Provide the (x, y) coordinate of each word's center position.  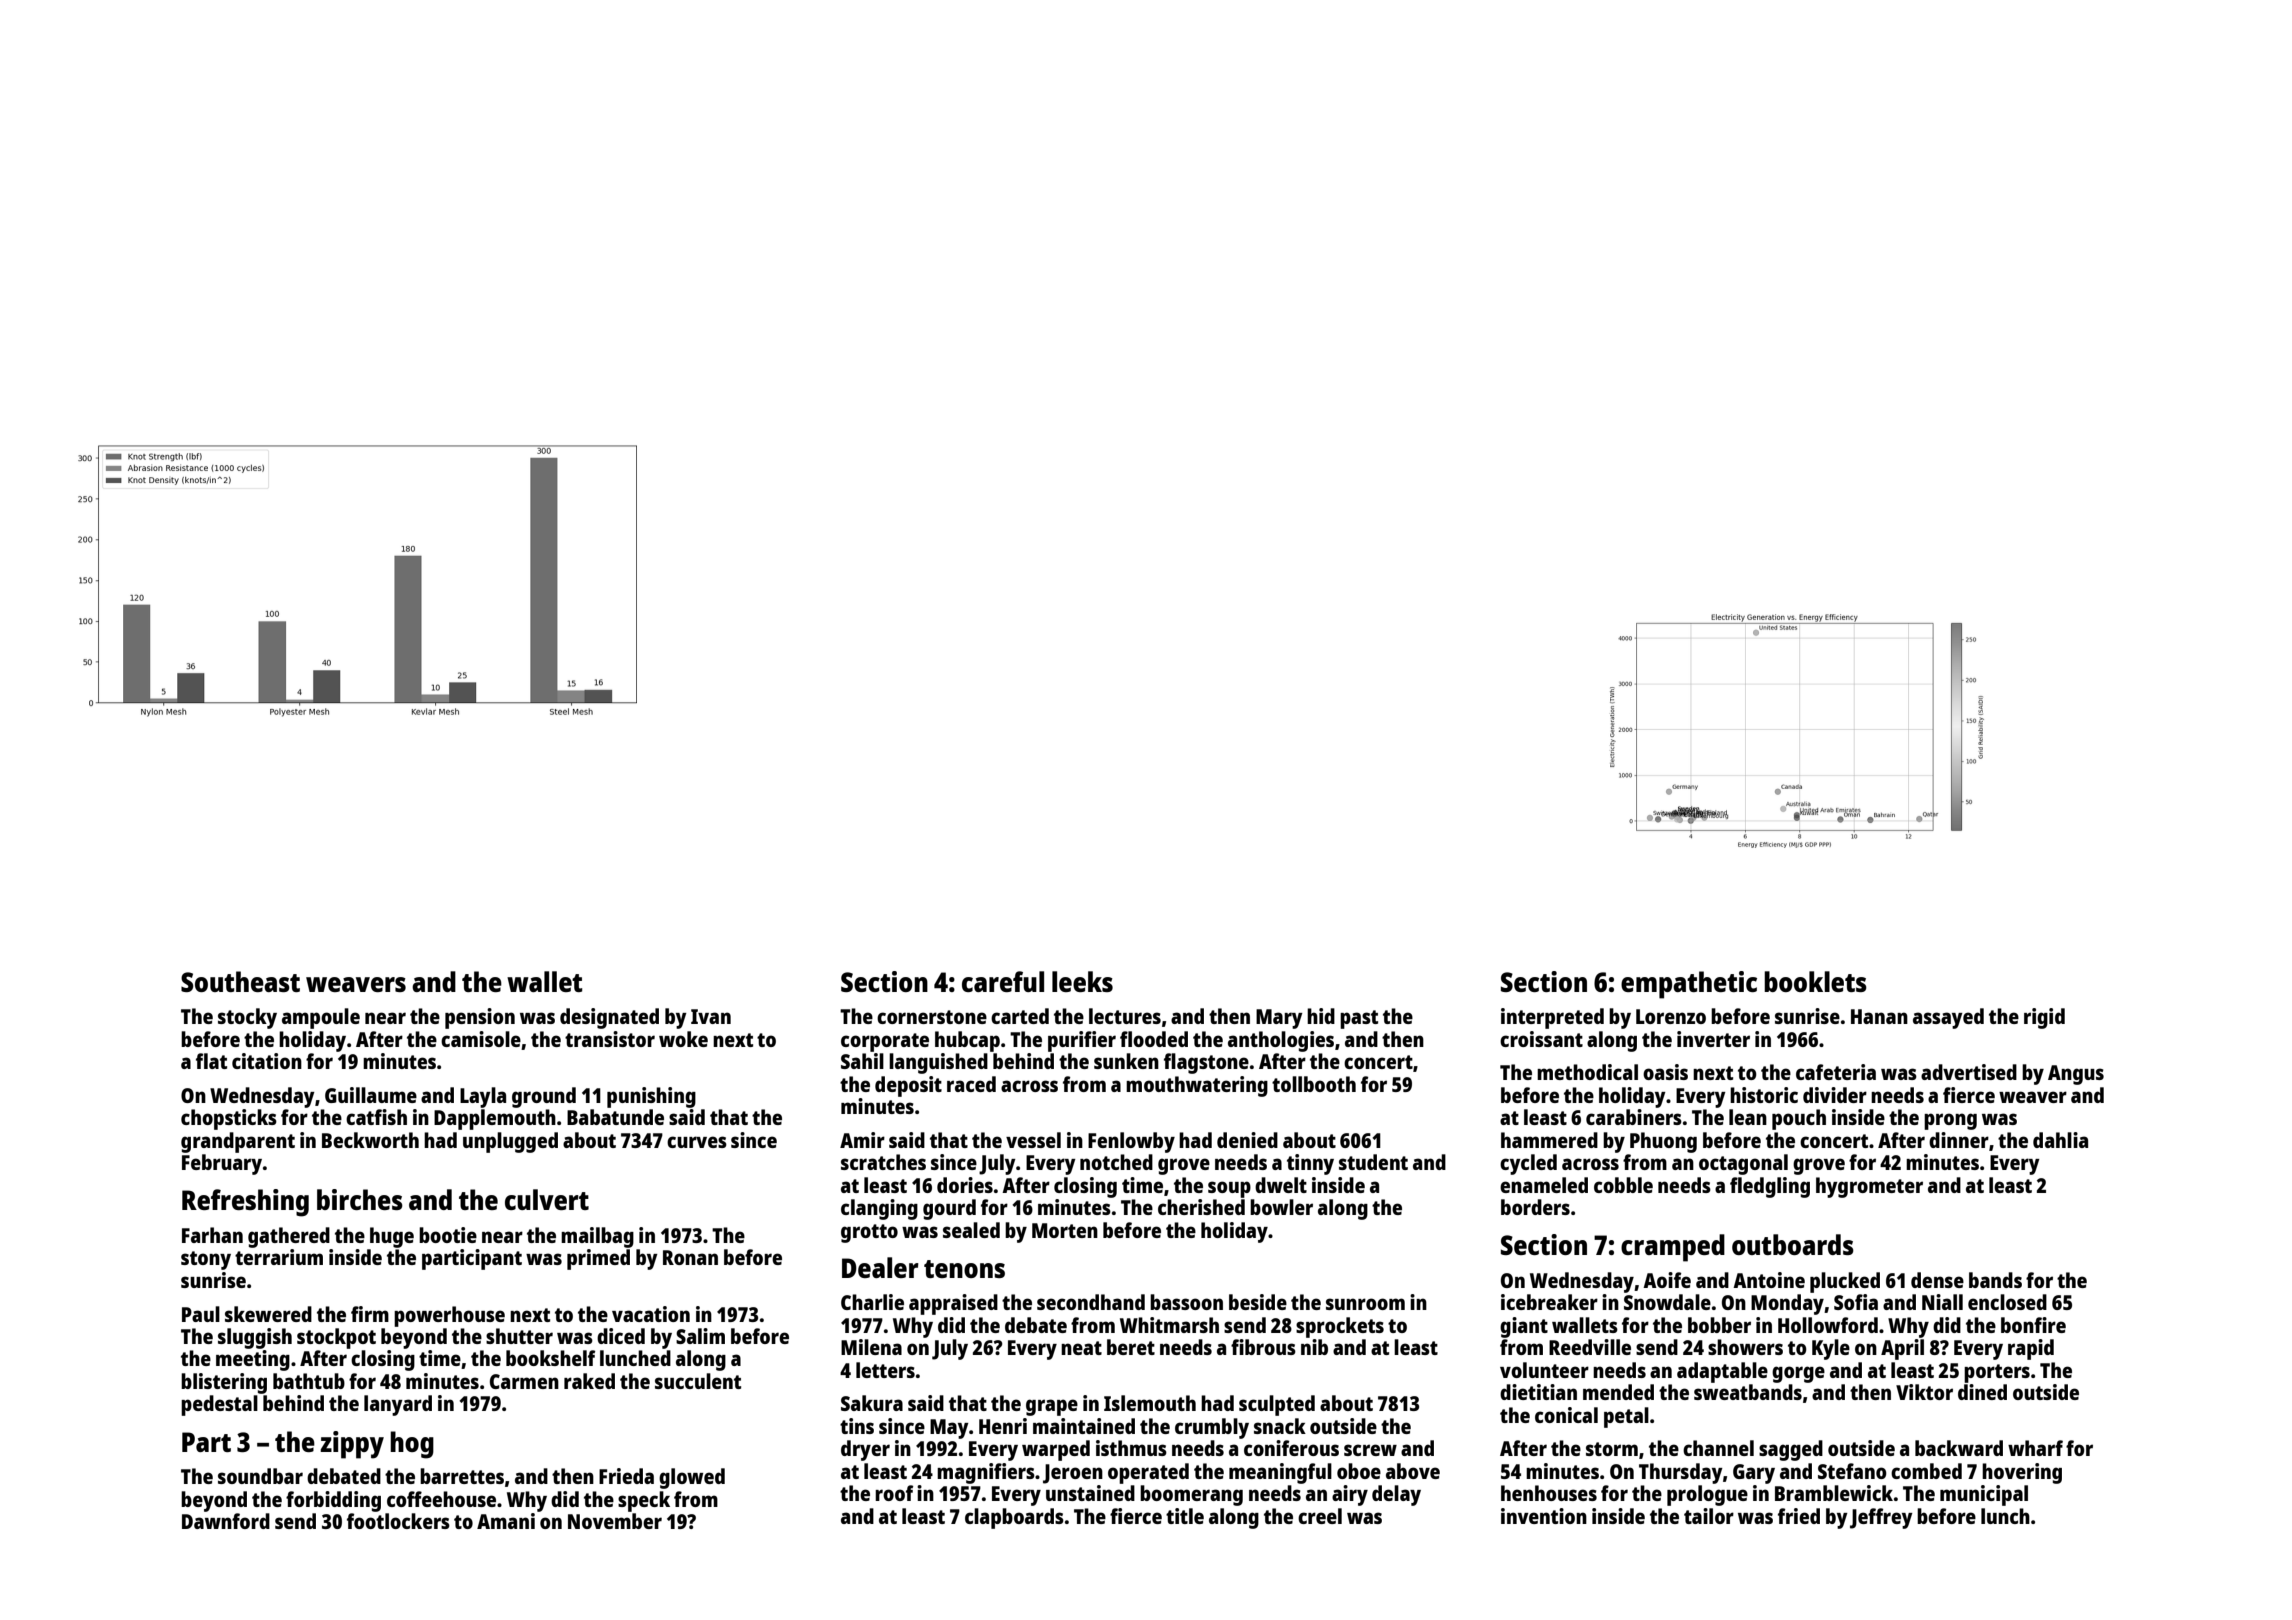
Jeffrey (1881, 1518)
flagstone (1206, 1063)
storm (1612, 1449)
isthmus (1131, 1448)
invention (1544, 1516)
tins (857, 1426)
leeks (1082, 981)
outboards (1793, 1244)
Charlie (872, 1302)
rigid (2044, 1018)
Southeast (240, 981)
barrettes (462, 1476)
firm (370, 1314)
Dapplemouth (495, 1119)
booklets (1815, 981)
